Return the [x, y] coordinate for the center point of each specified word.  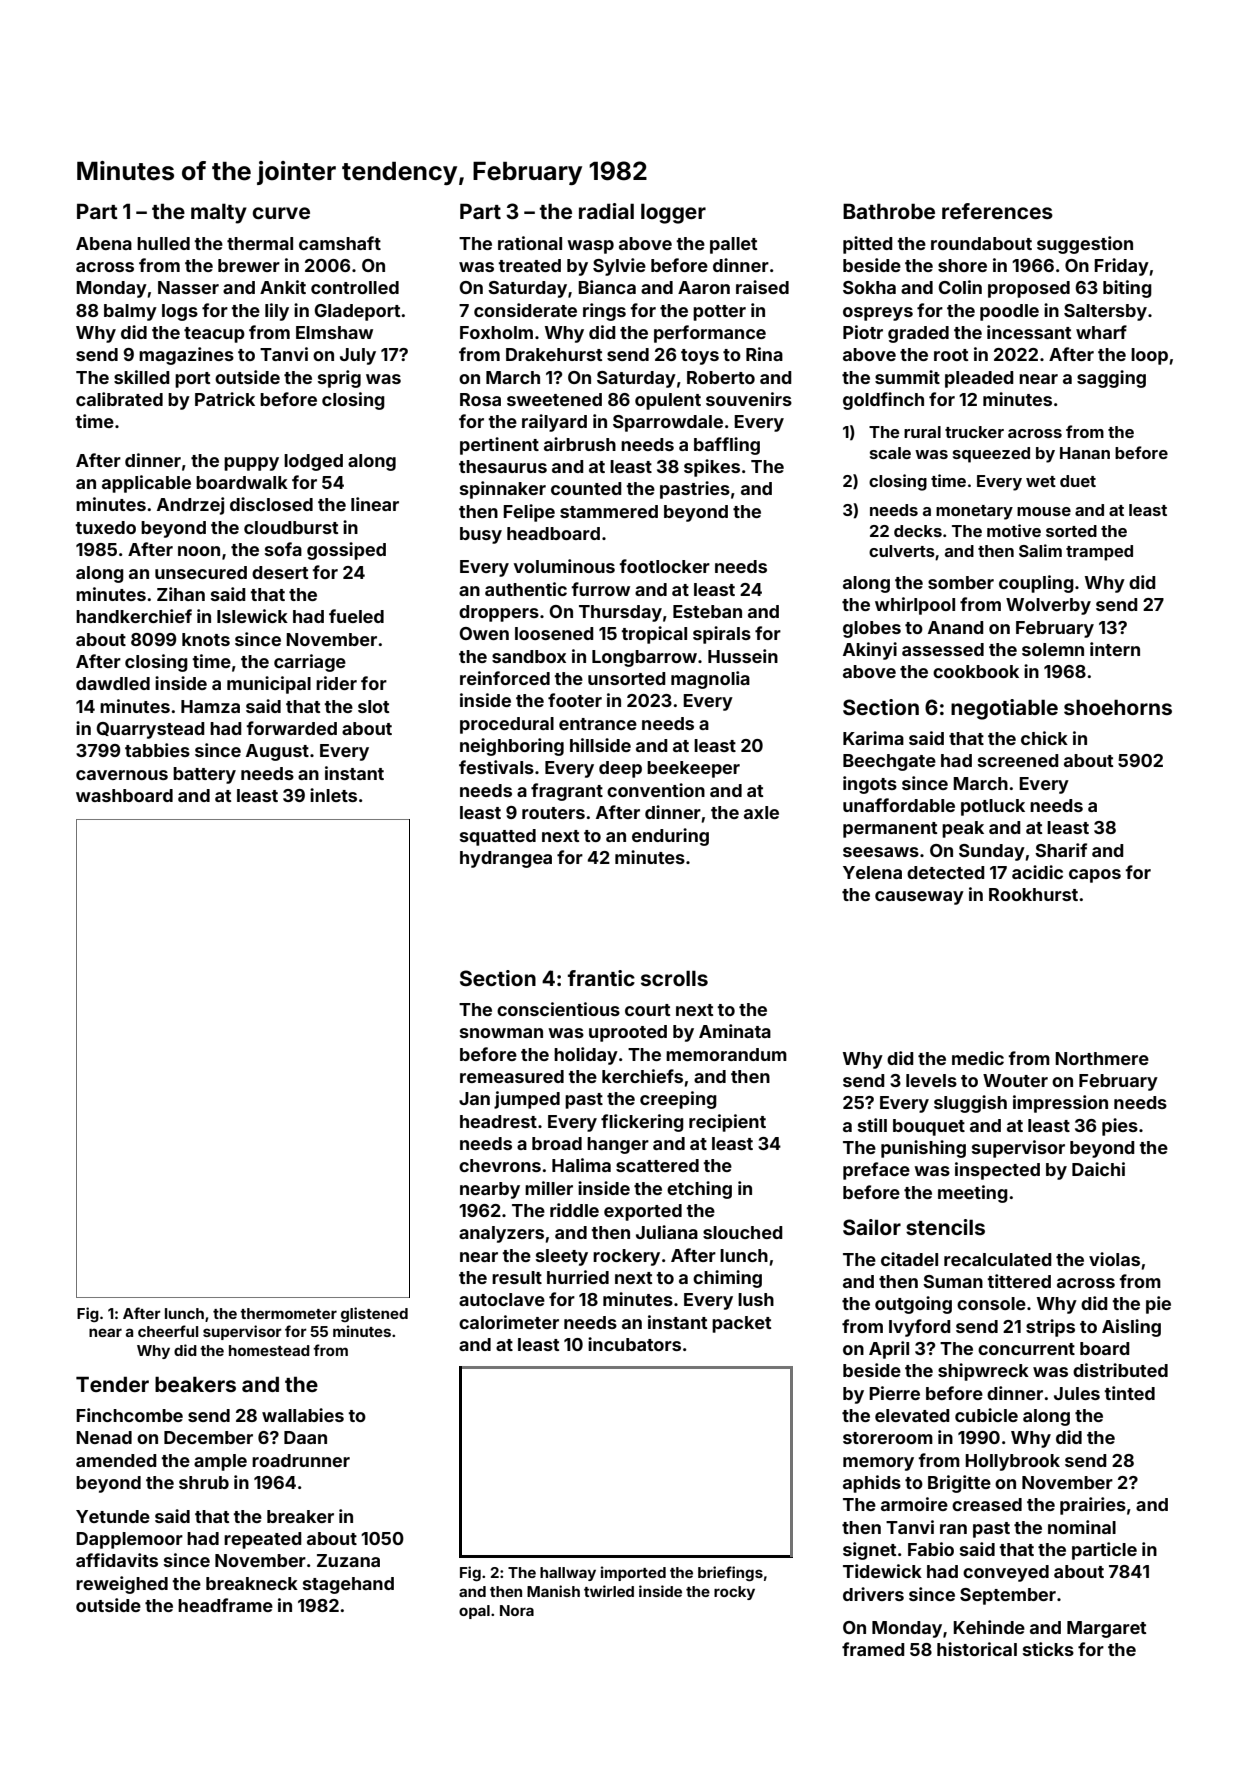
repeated [263, 1540]
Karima [873, 738]
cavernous [122, 775]
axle [761, 812]
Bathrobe [889, 211]
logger [673, 213]
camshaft [340, 243]
